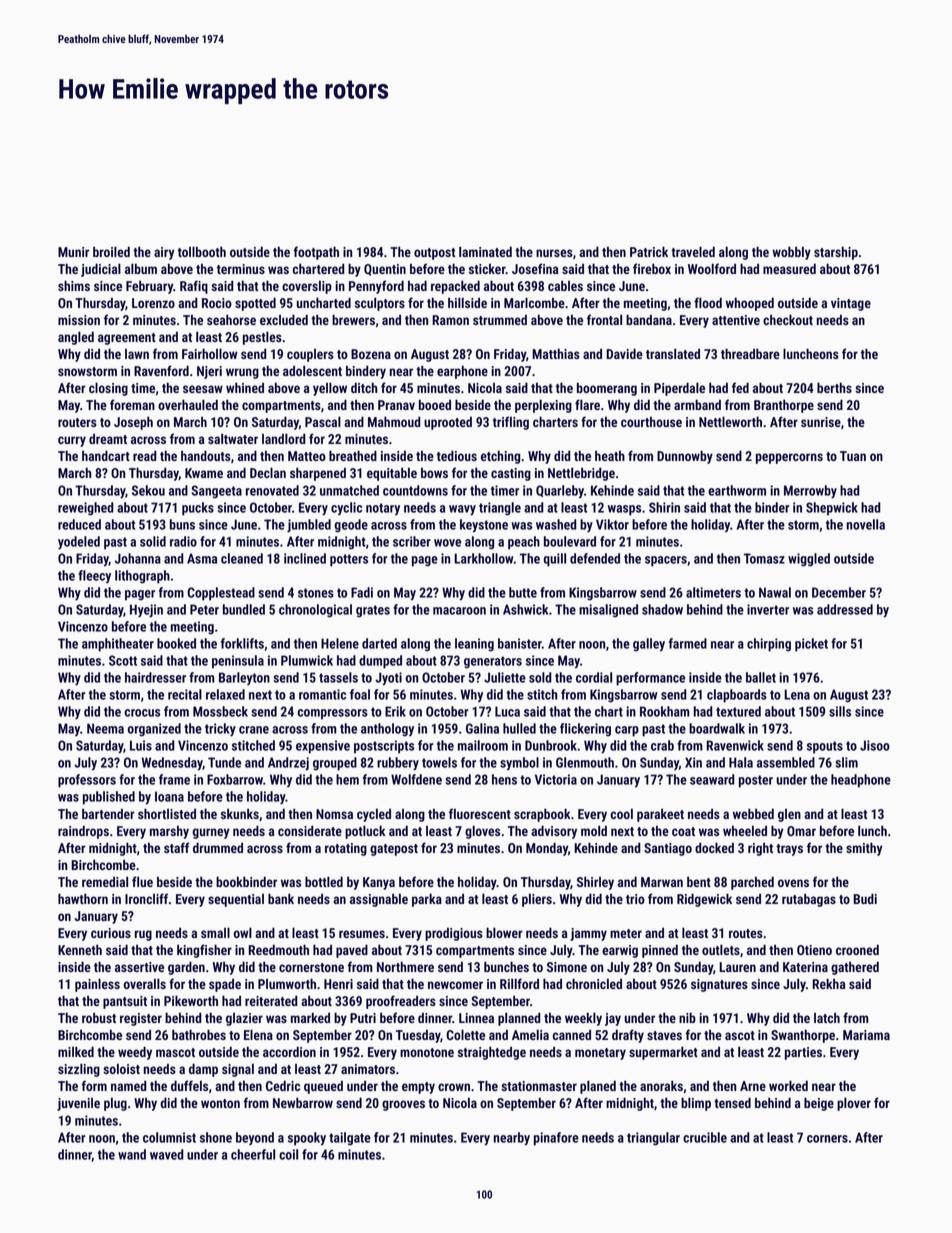 The height and width of the document is (1233, 952). I want to click on mailroom, so click(483, 745).
